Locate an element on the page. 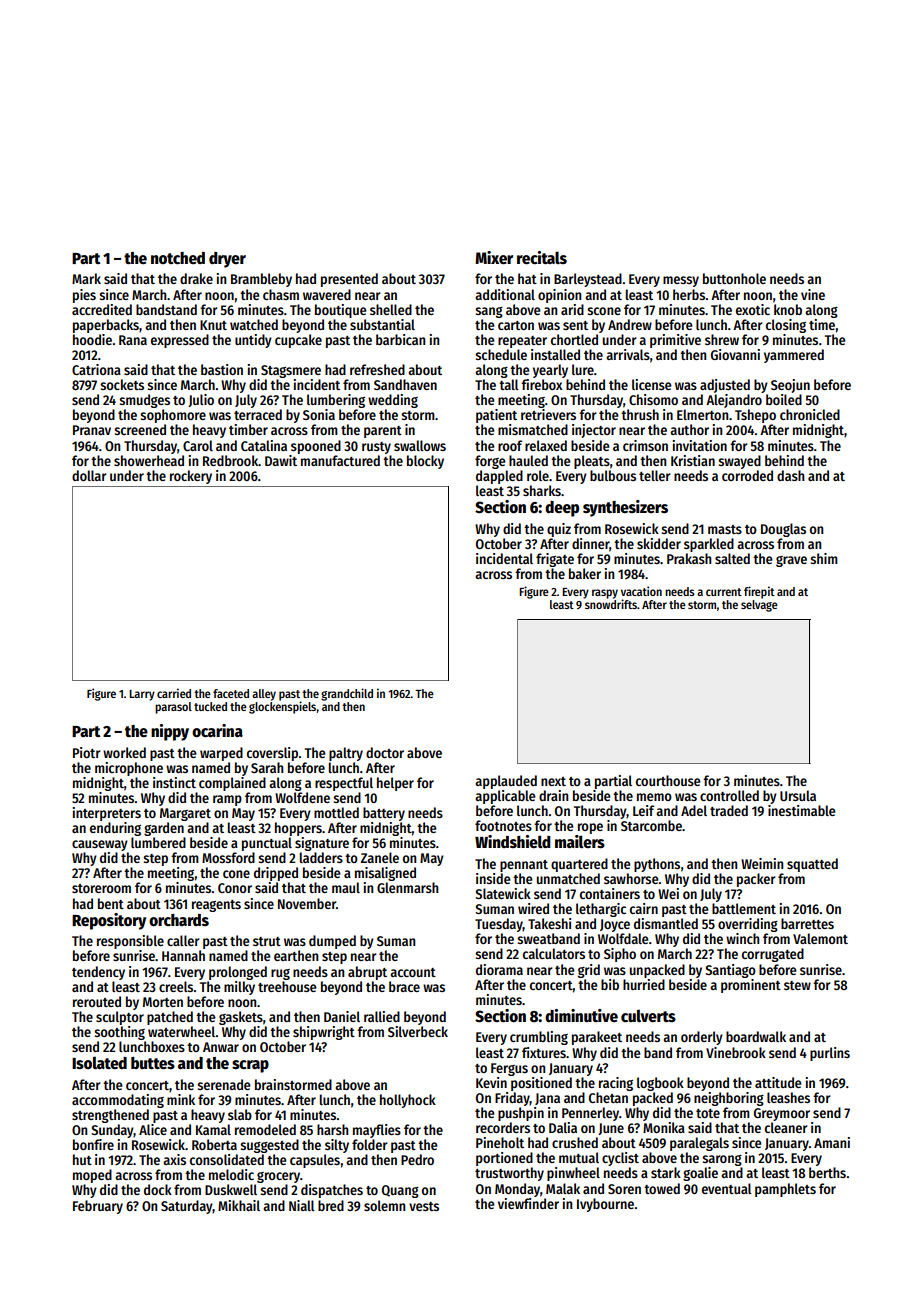 The height and width of the page is (1308, 924). pamphlets is located at coordinates (785, 1190).
